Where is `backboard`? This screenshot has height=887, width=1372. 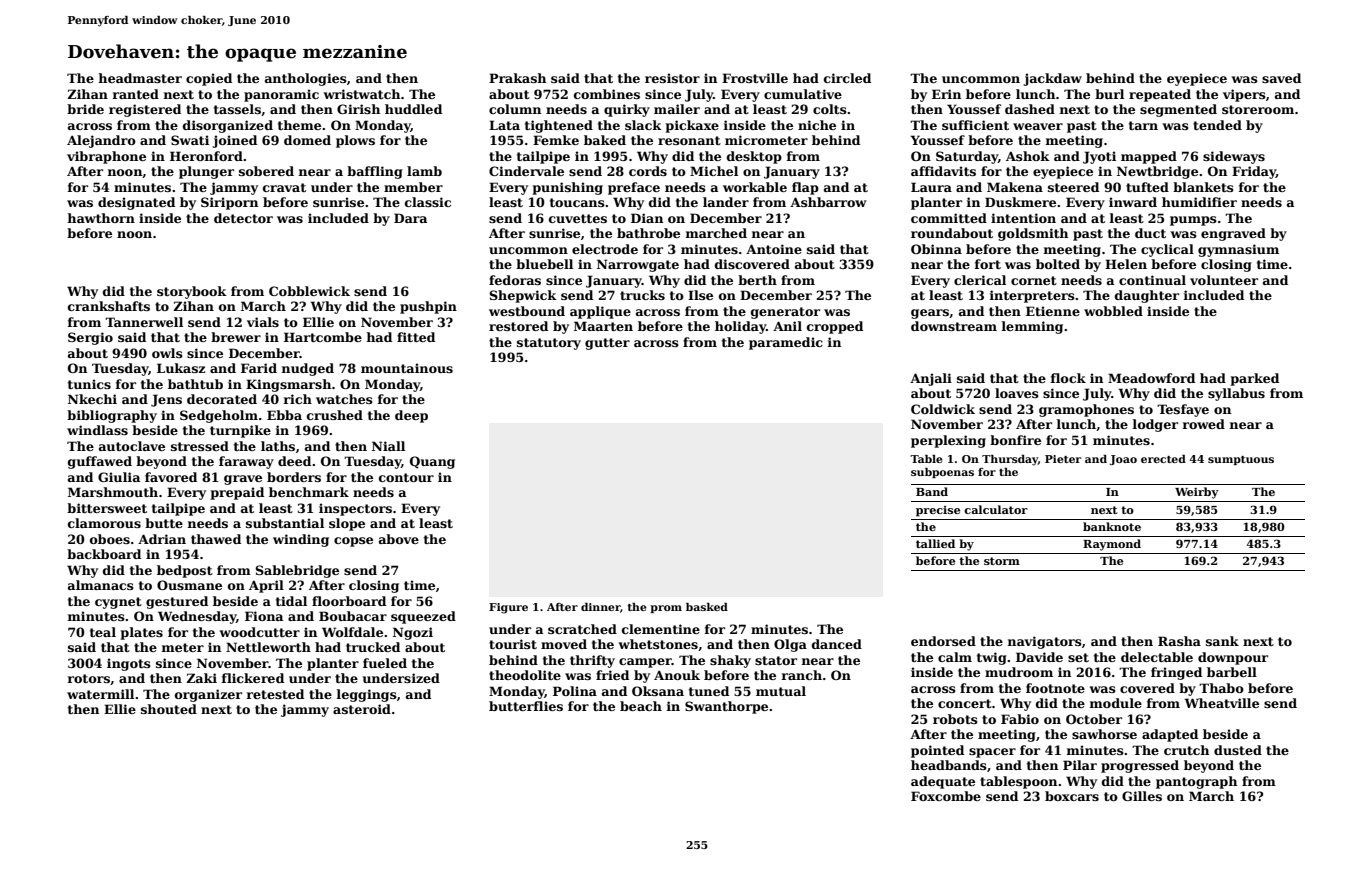
backboard is located at coordinates (104, 554).
